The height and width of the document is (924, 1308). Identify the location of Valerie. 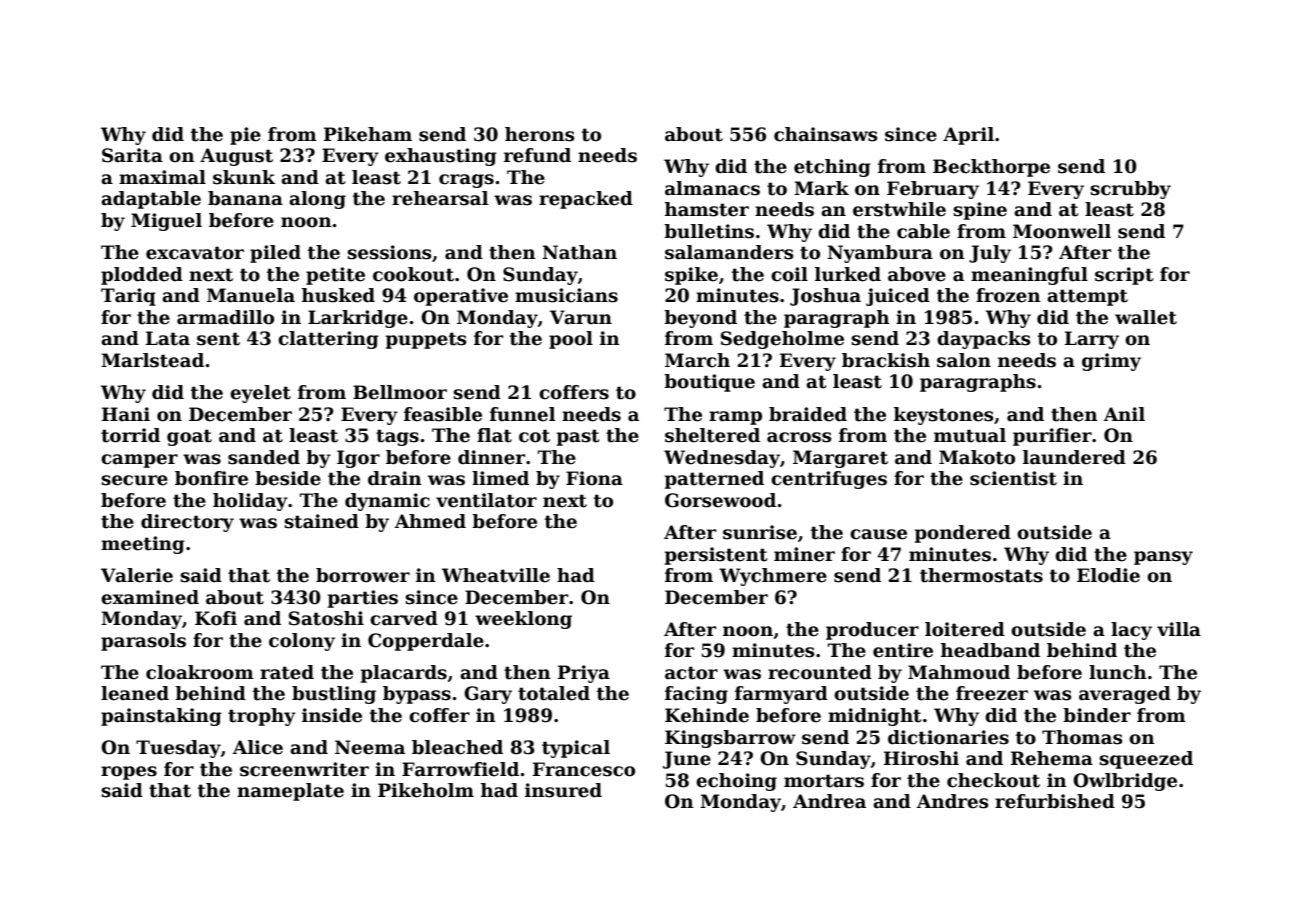
(137, 575).
